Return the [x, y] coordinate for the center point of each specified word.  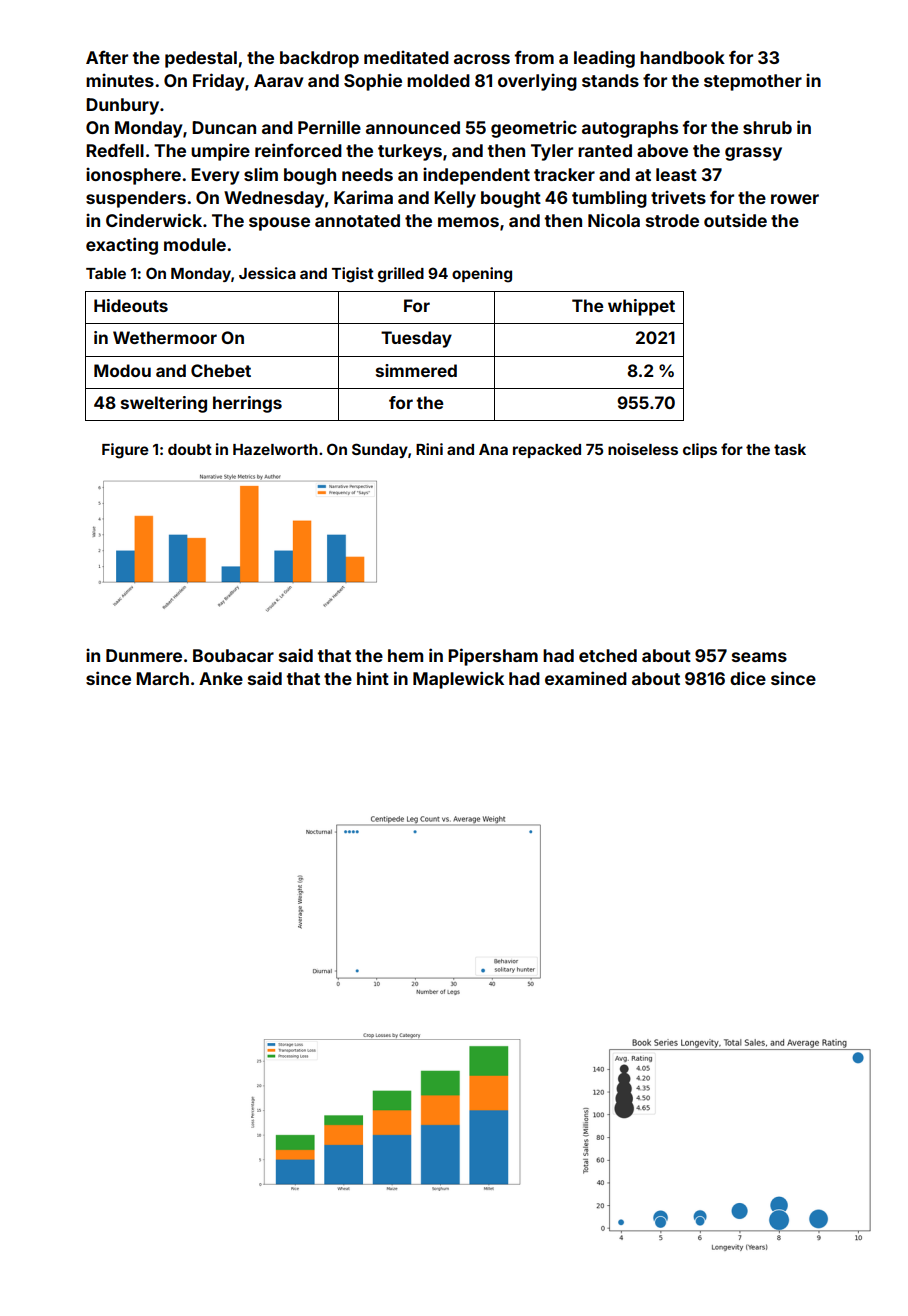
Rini [429, 449]
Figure [125, 451]
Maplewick [458, 680]
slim [261, 174]
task [790, 449]
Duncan [224, 127]
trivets [678, 197]
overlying [537, 82]
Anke [221, 678]
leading [604, 59]
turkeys [410, 152]
